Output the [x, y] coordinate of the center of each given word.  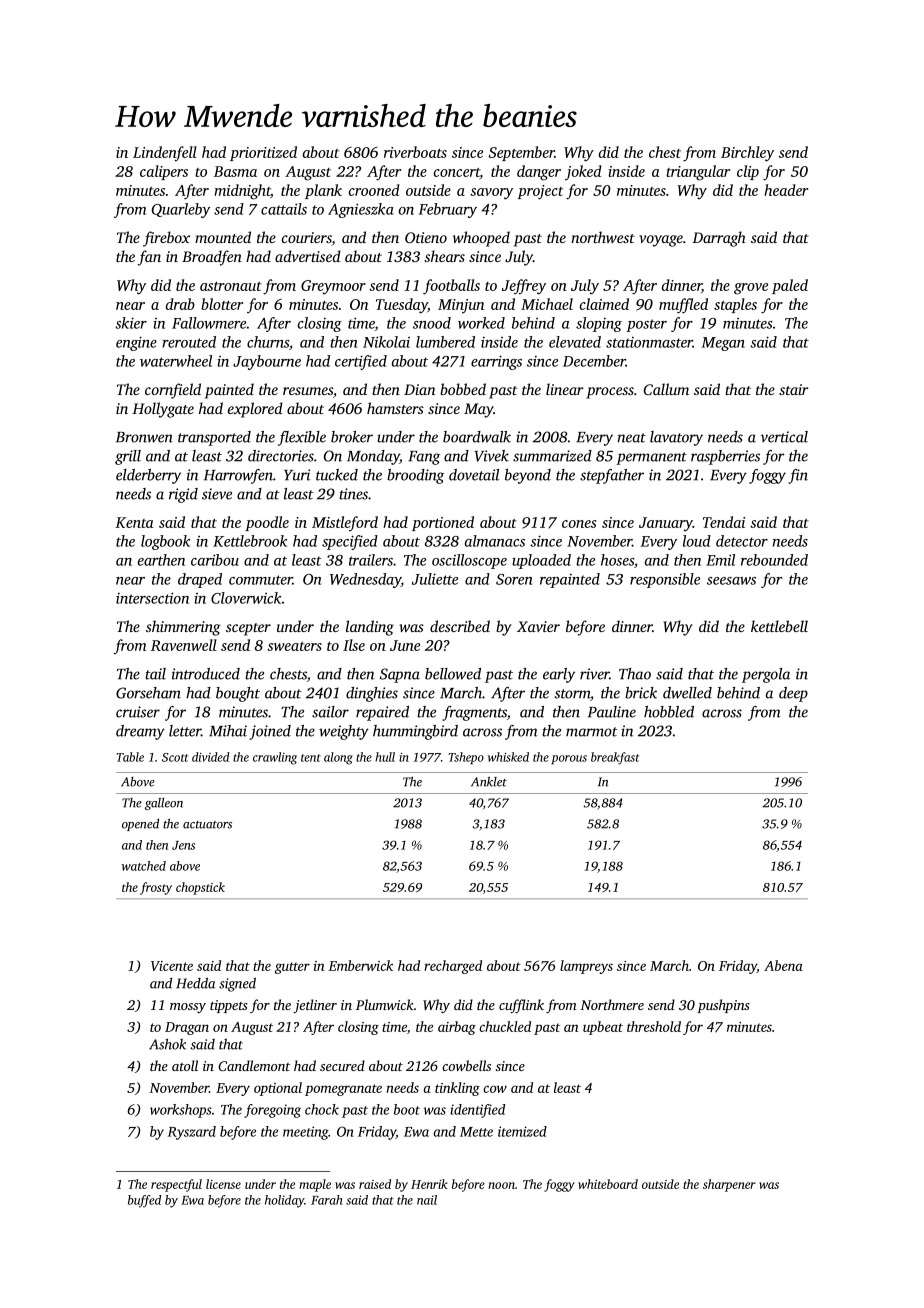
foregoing [272, 1111]
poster [646, 325]
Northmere [612, 1004]
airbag [457, 1028]
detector [742, 541]
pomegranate [343, 1090]
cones [579, 524]
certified [361, 362]
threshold [654, 1026]
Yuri [297, 475]
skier [131, 323]
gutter [292, 968]
